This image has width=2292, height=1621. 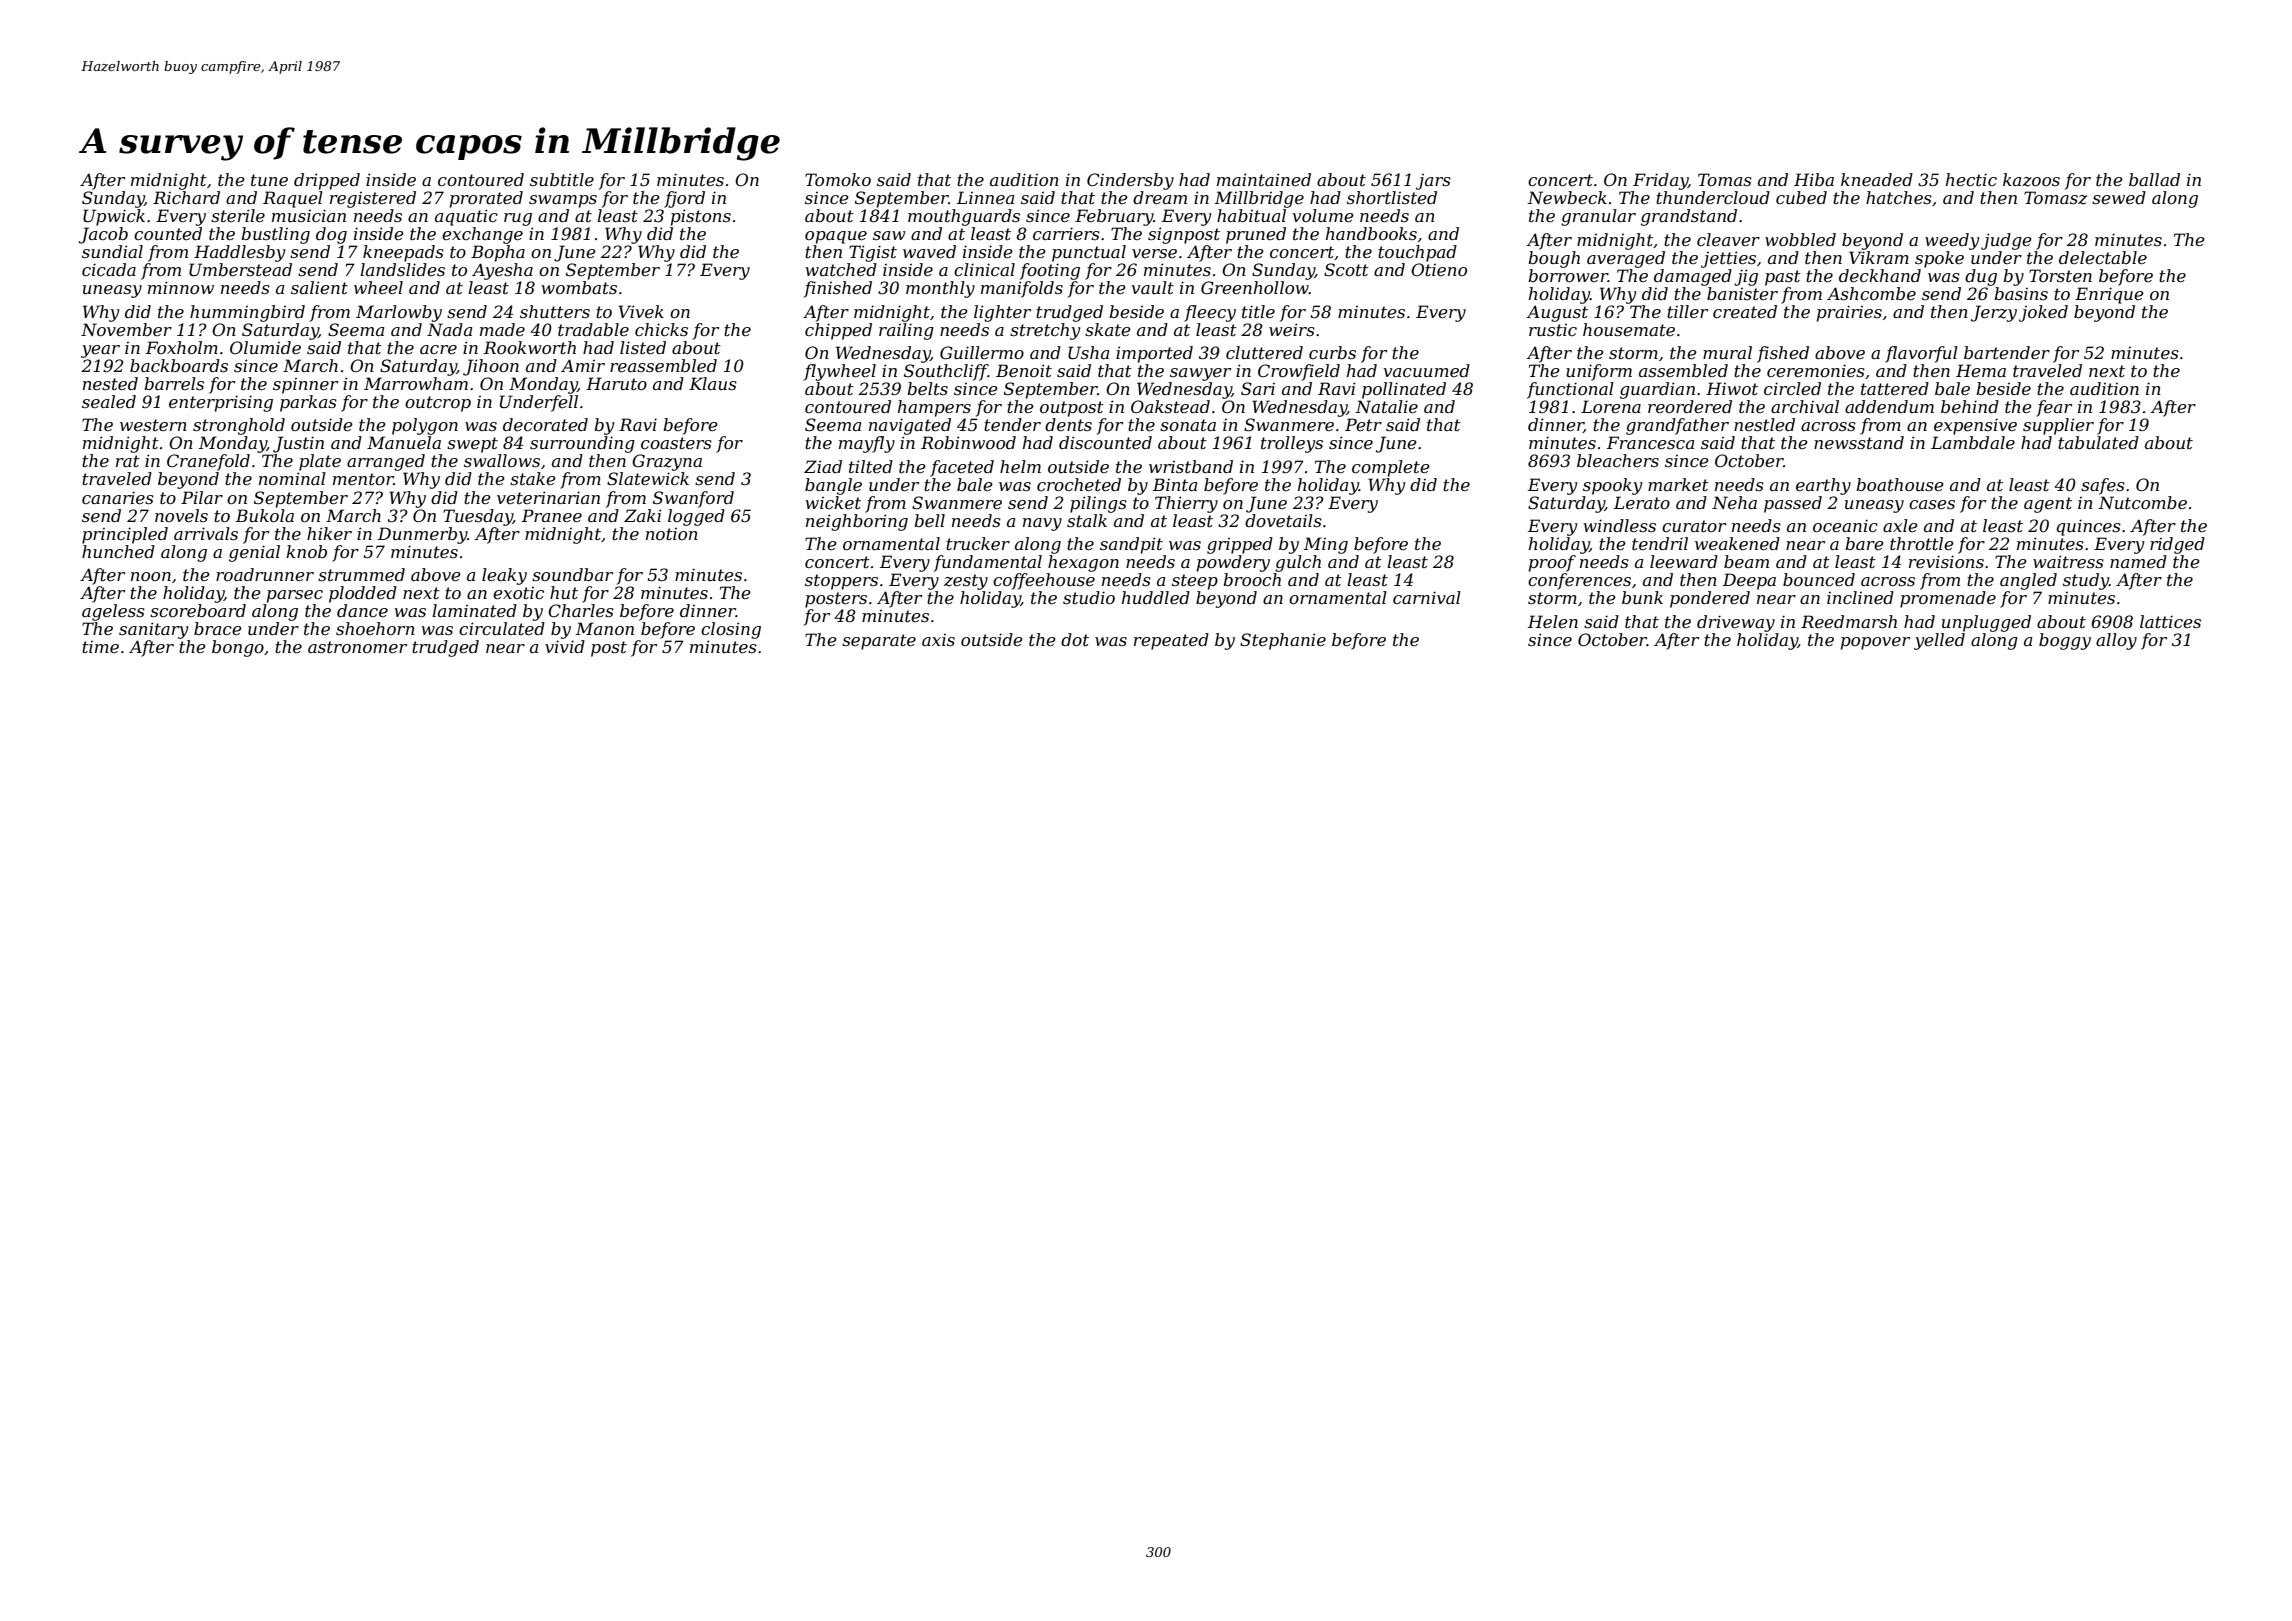 What do you see at coordinates (1684, 561) in the image?
I see `leeward` at bounding box center [1684, 561].
